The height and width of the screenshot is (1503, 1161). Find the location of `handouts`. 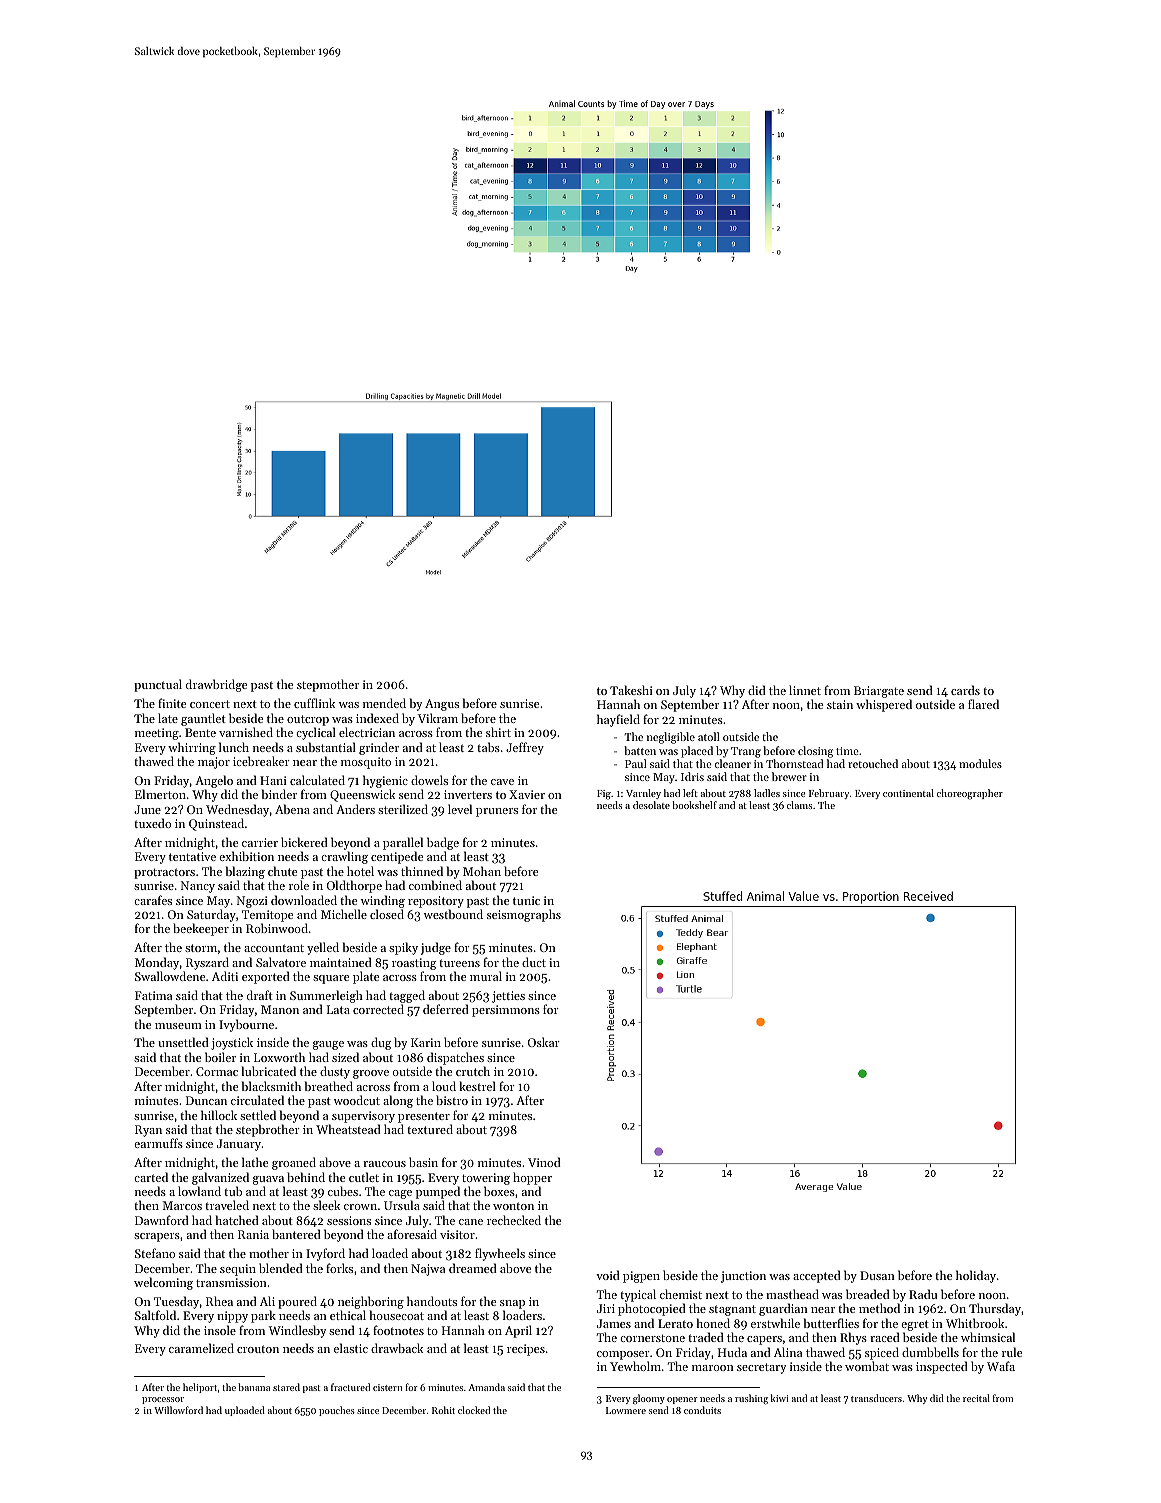

handouts is located at coordinates (432, 1301).
